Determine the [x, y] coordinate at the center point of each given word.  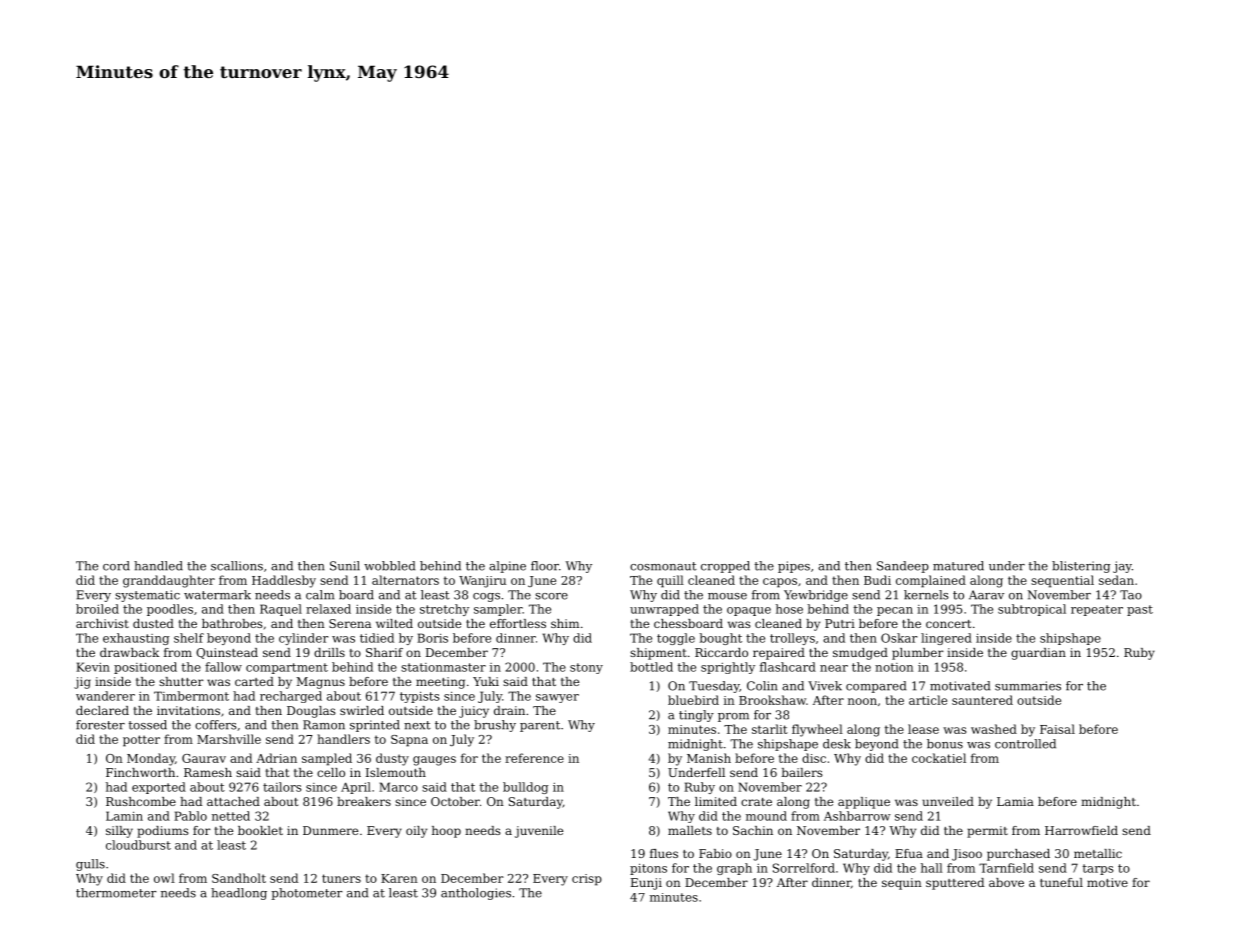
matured [958, 566]
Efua [909, 853]
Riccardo [721, 652]
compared [876, 687]
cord [116, 566]
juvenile [539, 832]
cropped [725, 567]
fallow [223, 667]
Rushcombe [141, 801]
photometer [307, 894]
